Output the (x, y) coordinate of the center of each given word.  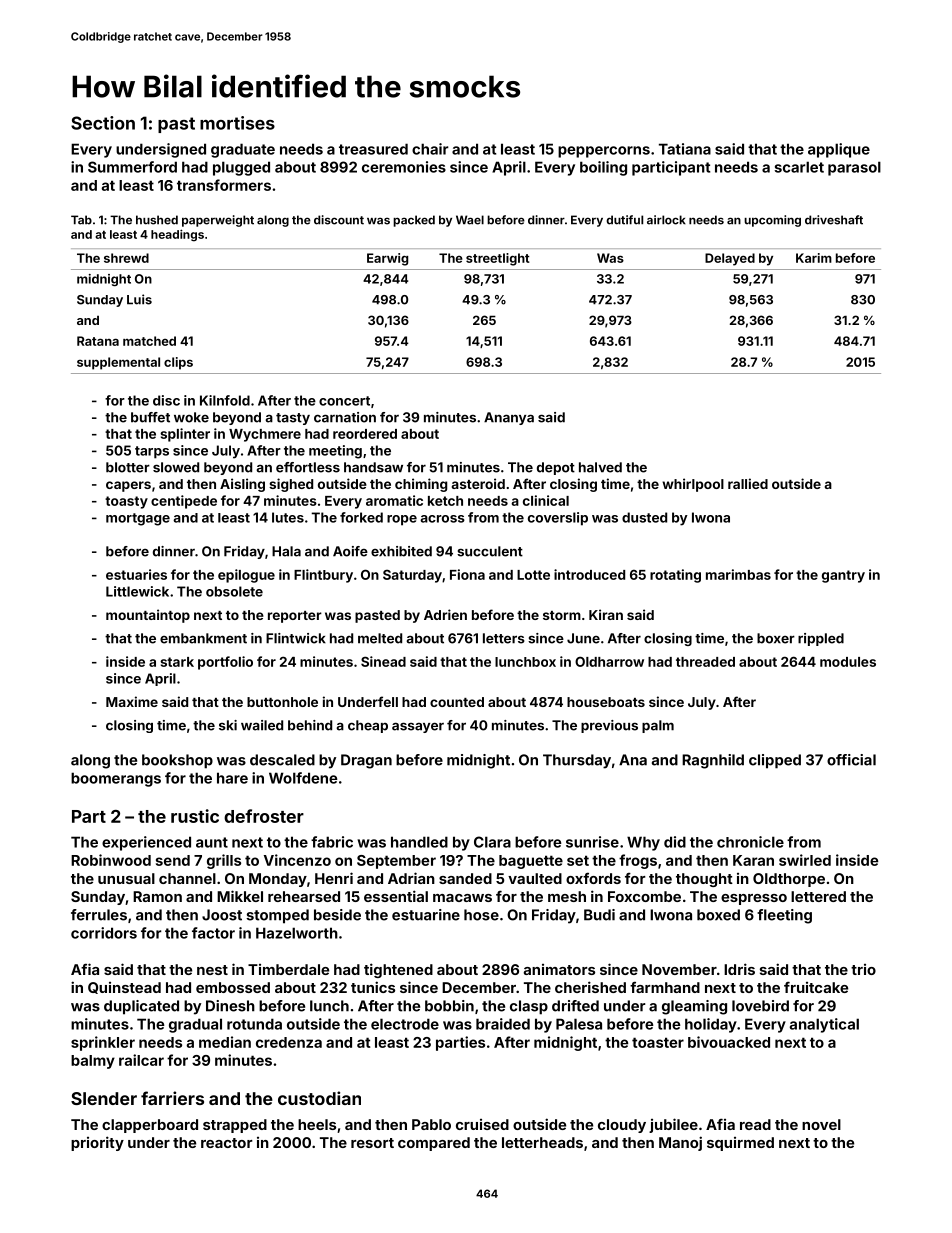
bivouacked (729, 1042)
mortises (237, 123)
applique (839, 150)
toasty (126, 502)
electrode (405, 1024)
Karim (814, 258)
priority (97, 1143)
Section (103, 123)
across (442, 519)
